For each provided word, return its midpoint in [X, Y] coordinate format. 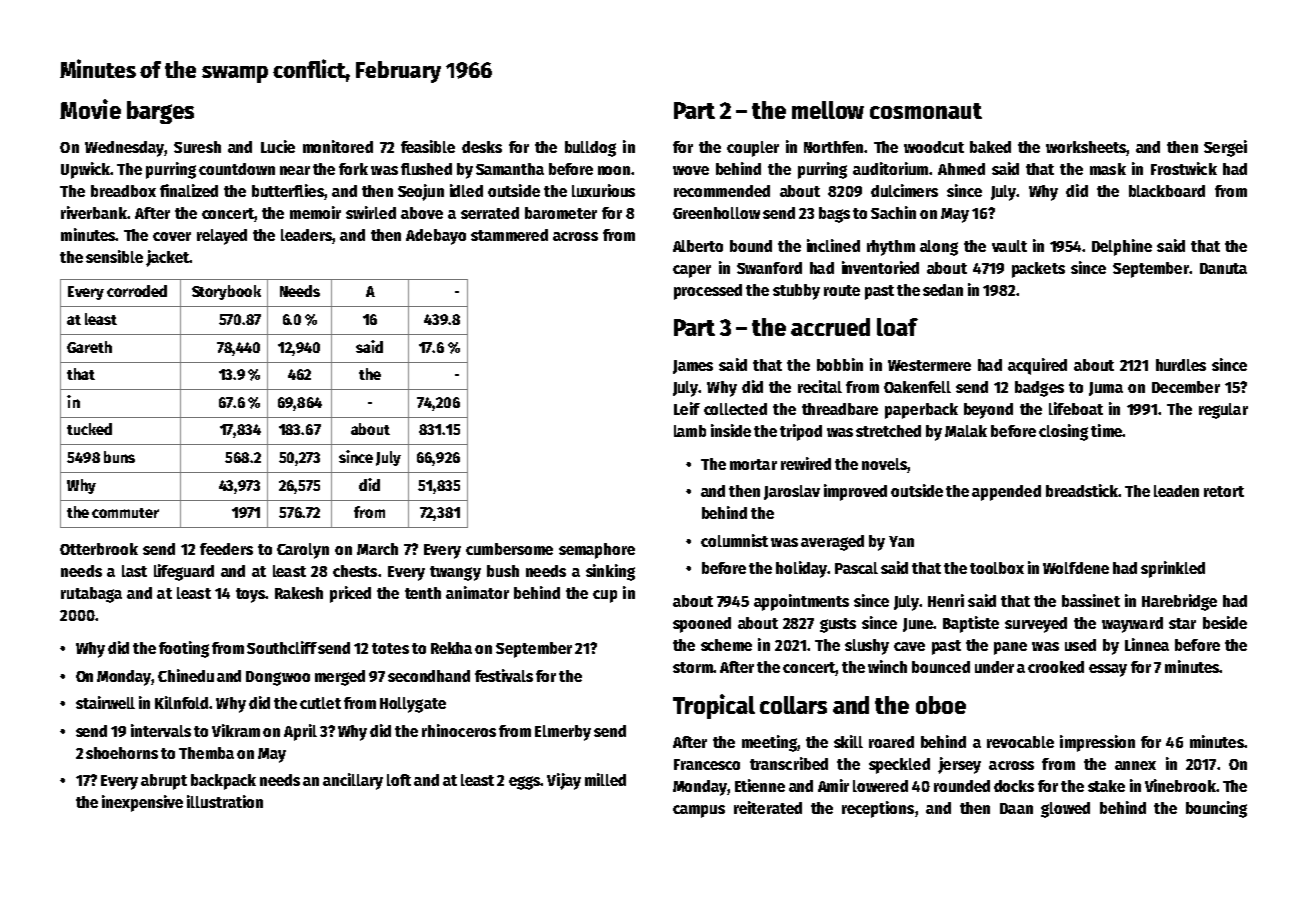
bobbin [840, 364]
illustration [225, 801]
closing [1063, 432]
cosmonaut [926, 111]
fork [353, 169]
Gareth [89, 347]
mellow [828, 110]
